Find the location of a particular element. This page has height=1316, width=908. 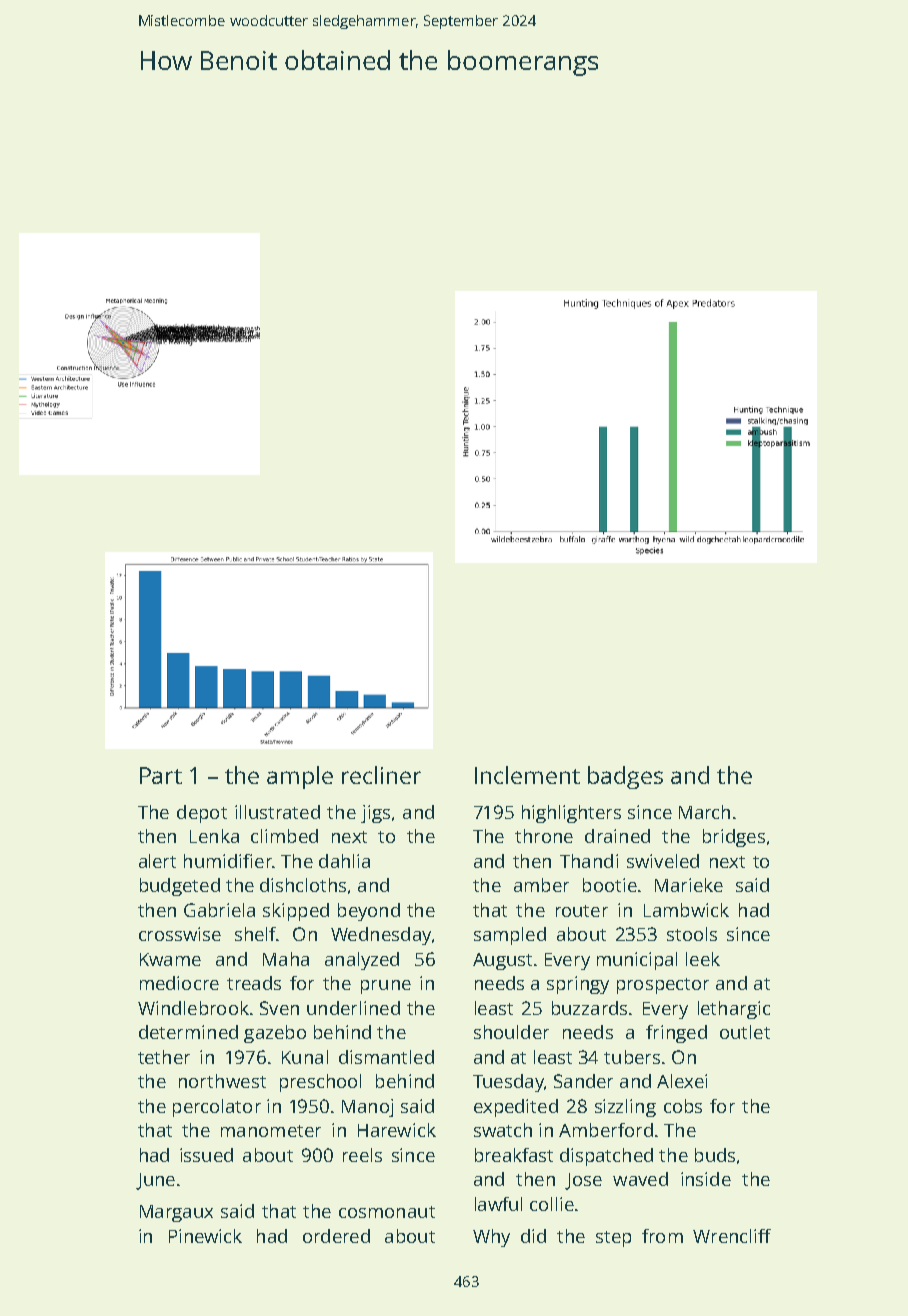

badges is located at coordinates (625, 777).
